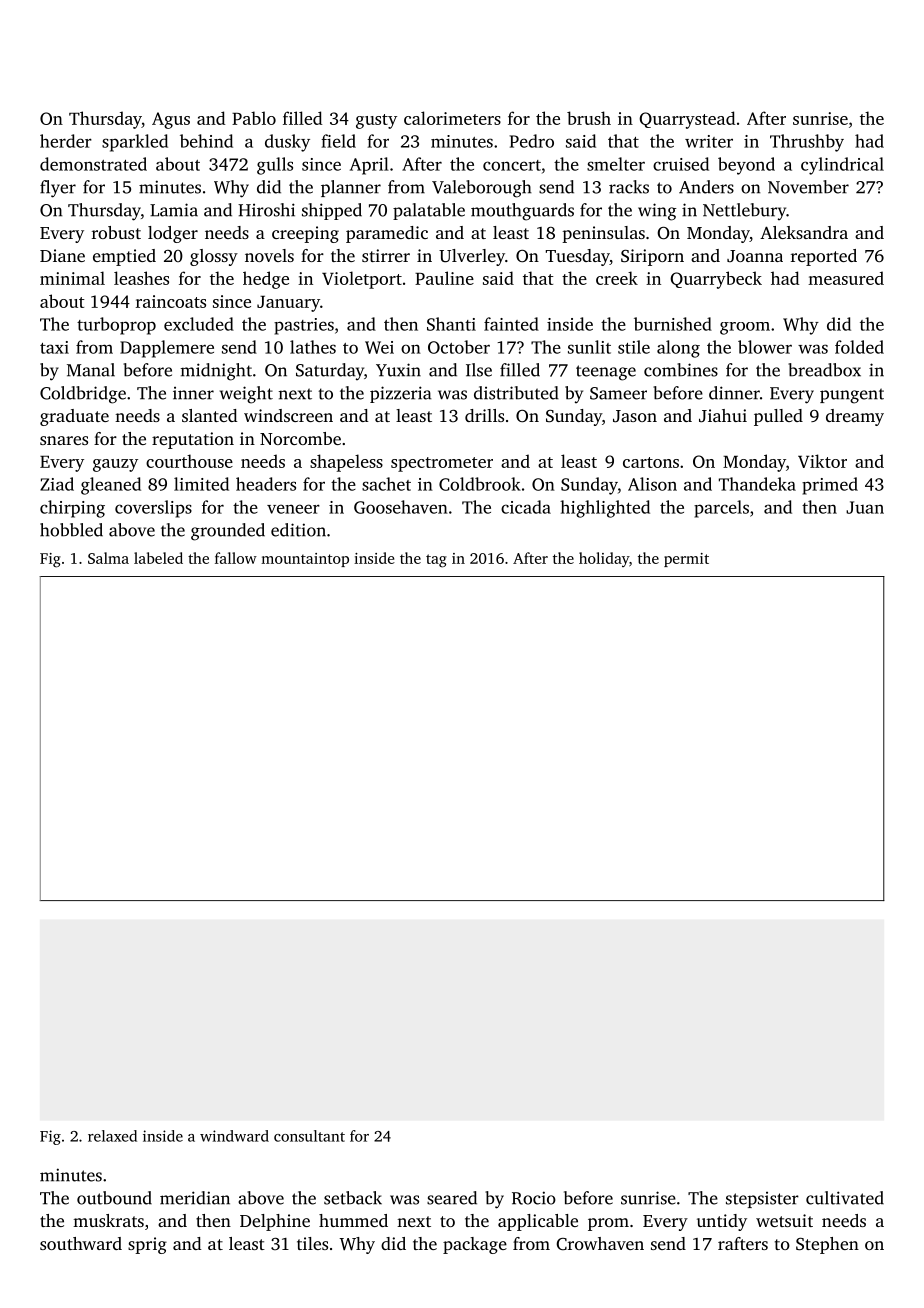  Describe the element at coordinates (195, 1198) in the screenshot. I see `meridian` at that location.
